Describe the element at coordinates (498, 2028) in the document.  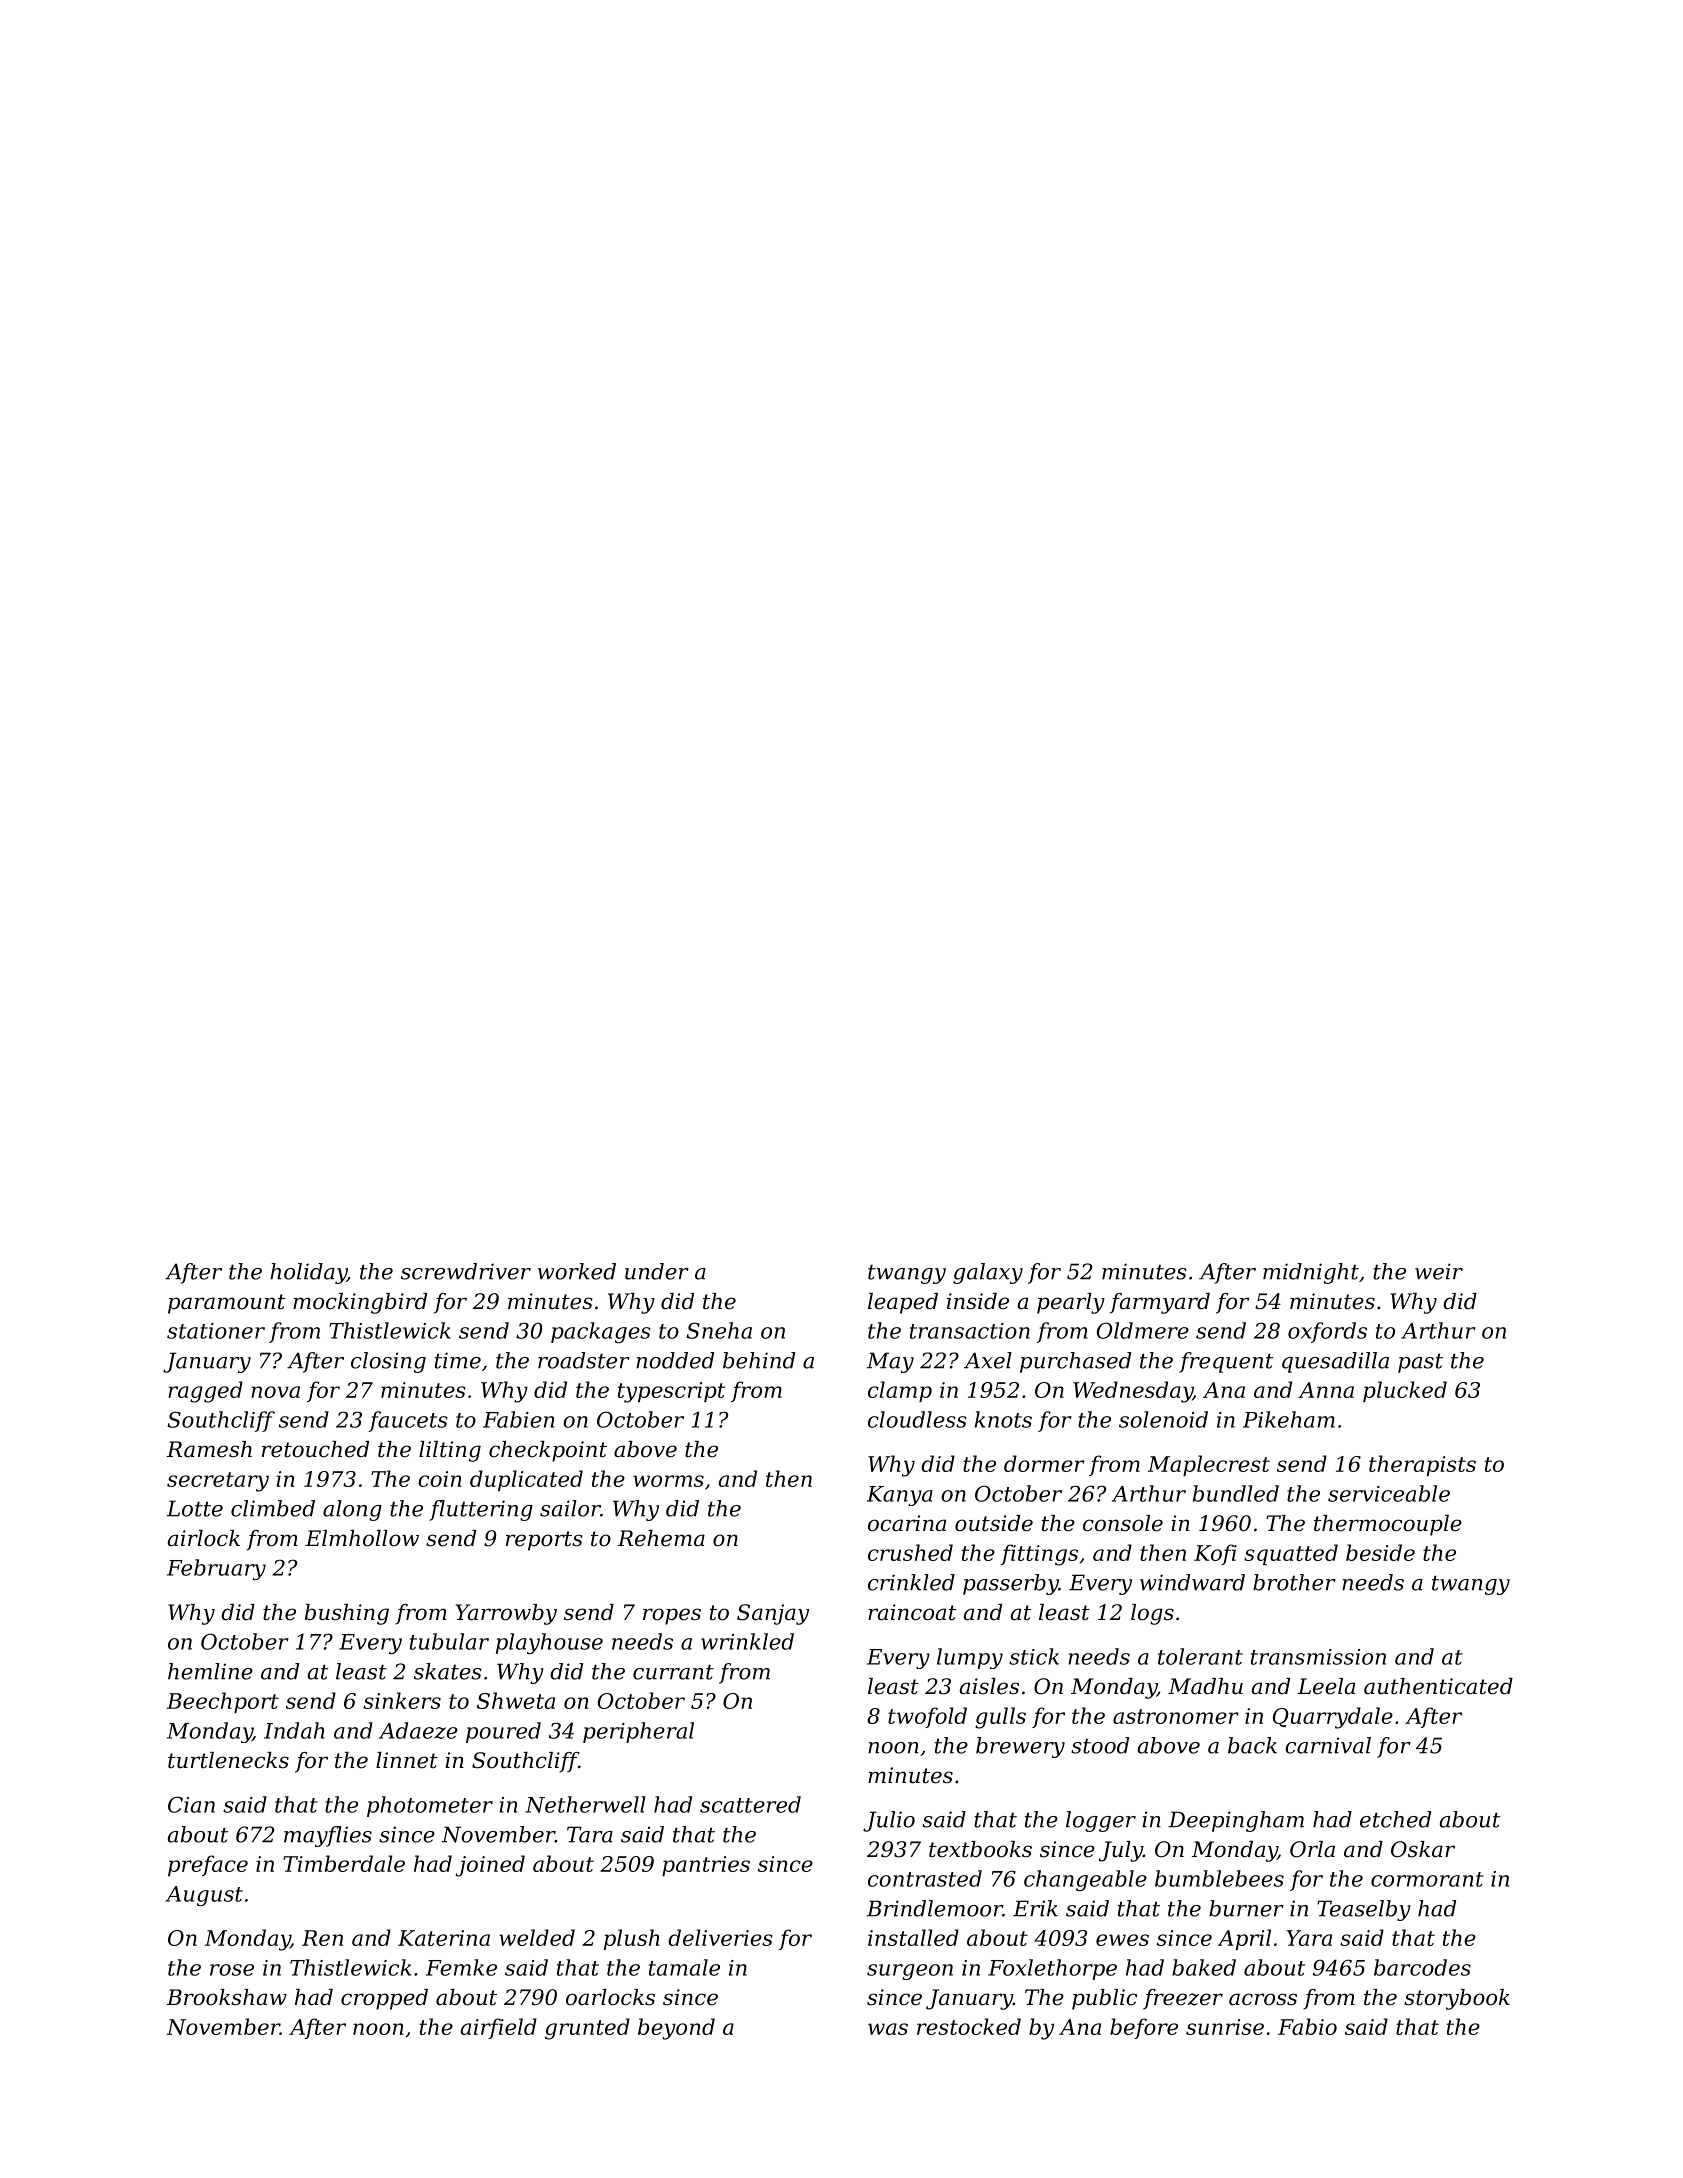
I see `airfield` at that location.
